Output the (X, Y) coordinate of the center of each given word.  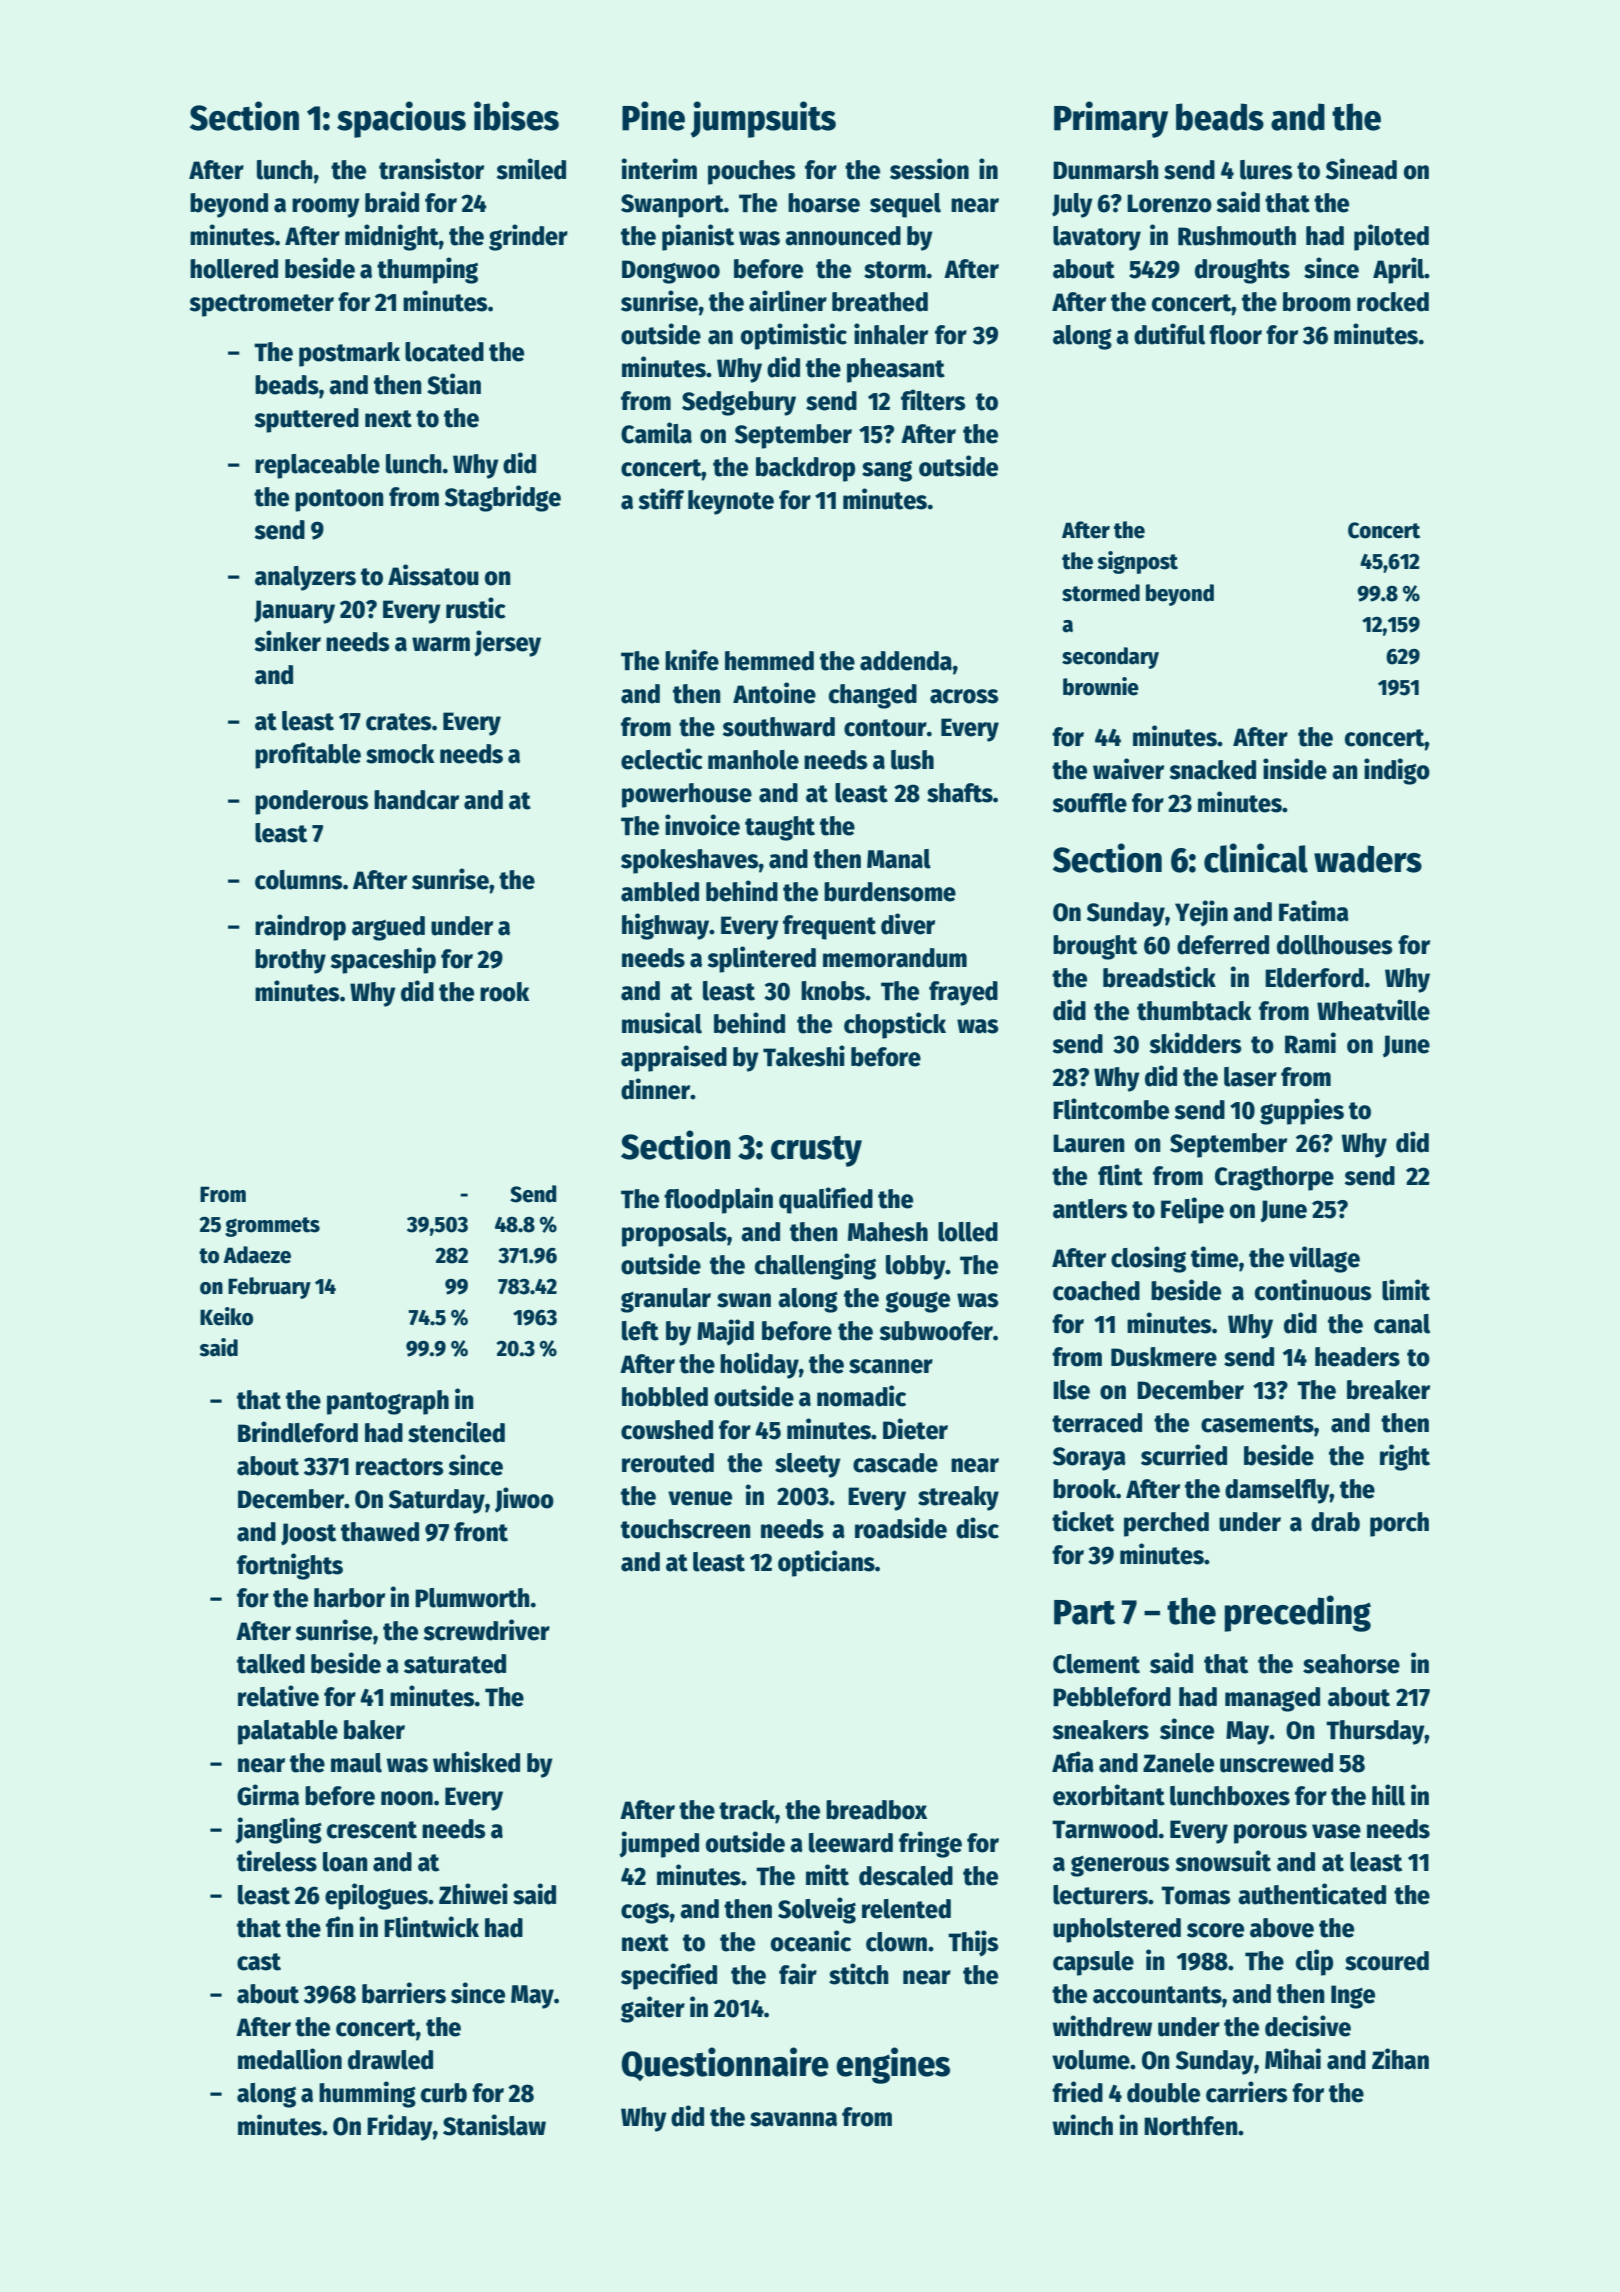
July (1072, 205)
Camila (656, 433)
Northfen (1191, 2126)
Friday (400, 2127)
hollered (234, 269)
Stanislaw (494, 2125)
